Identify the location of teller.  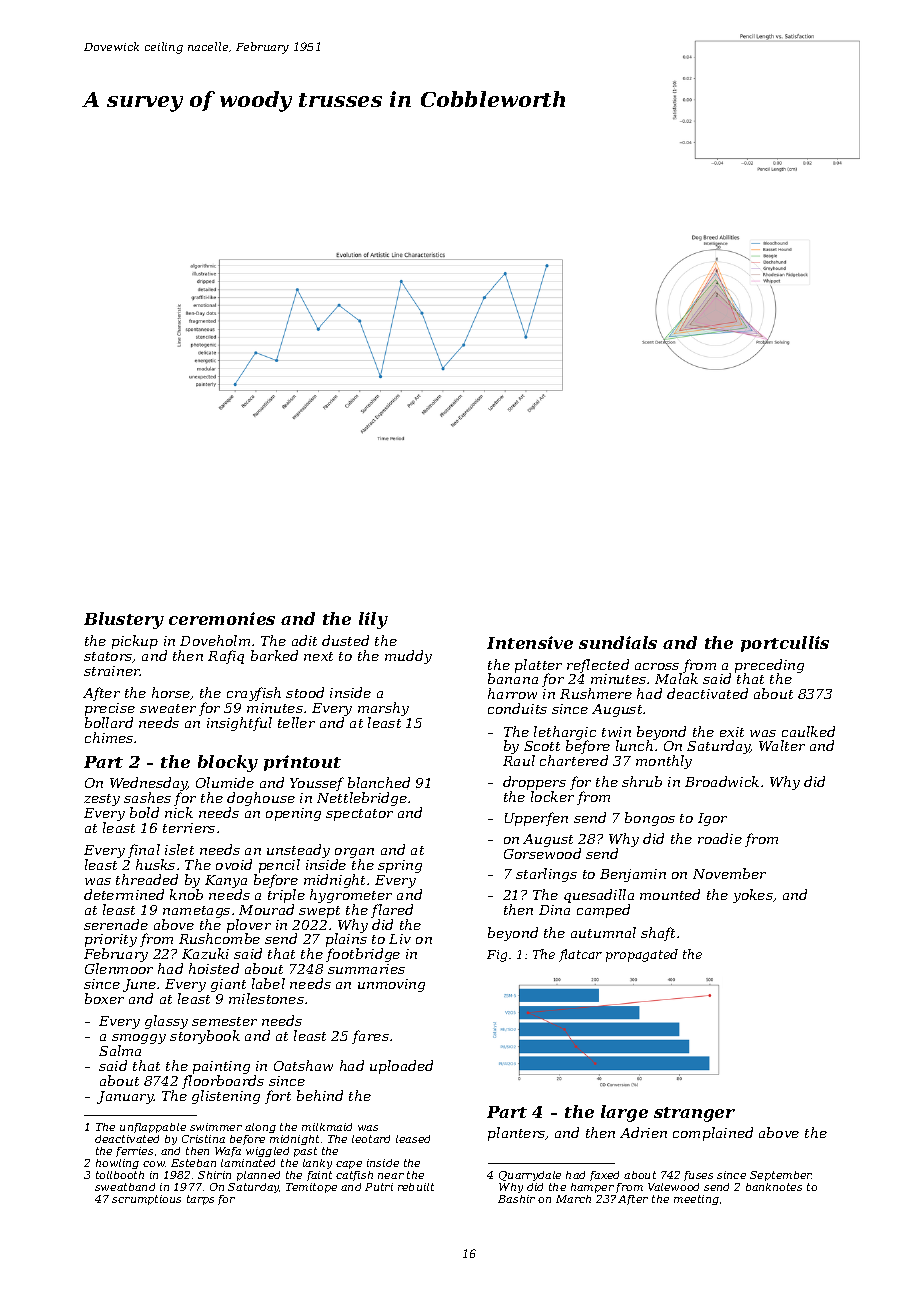
(296, 722).
